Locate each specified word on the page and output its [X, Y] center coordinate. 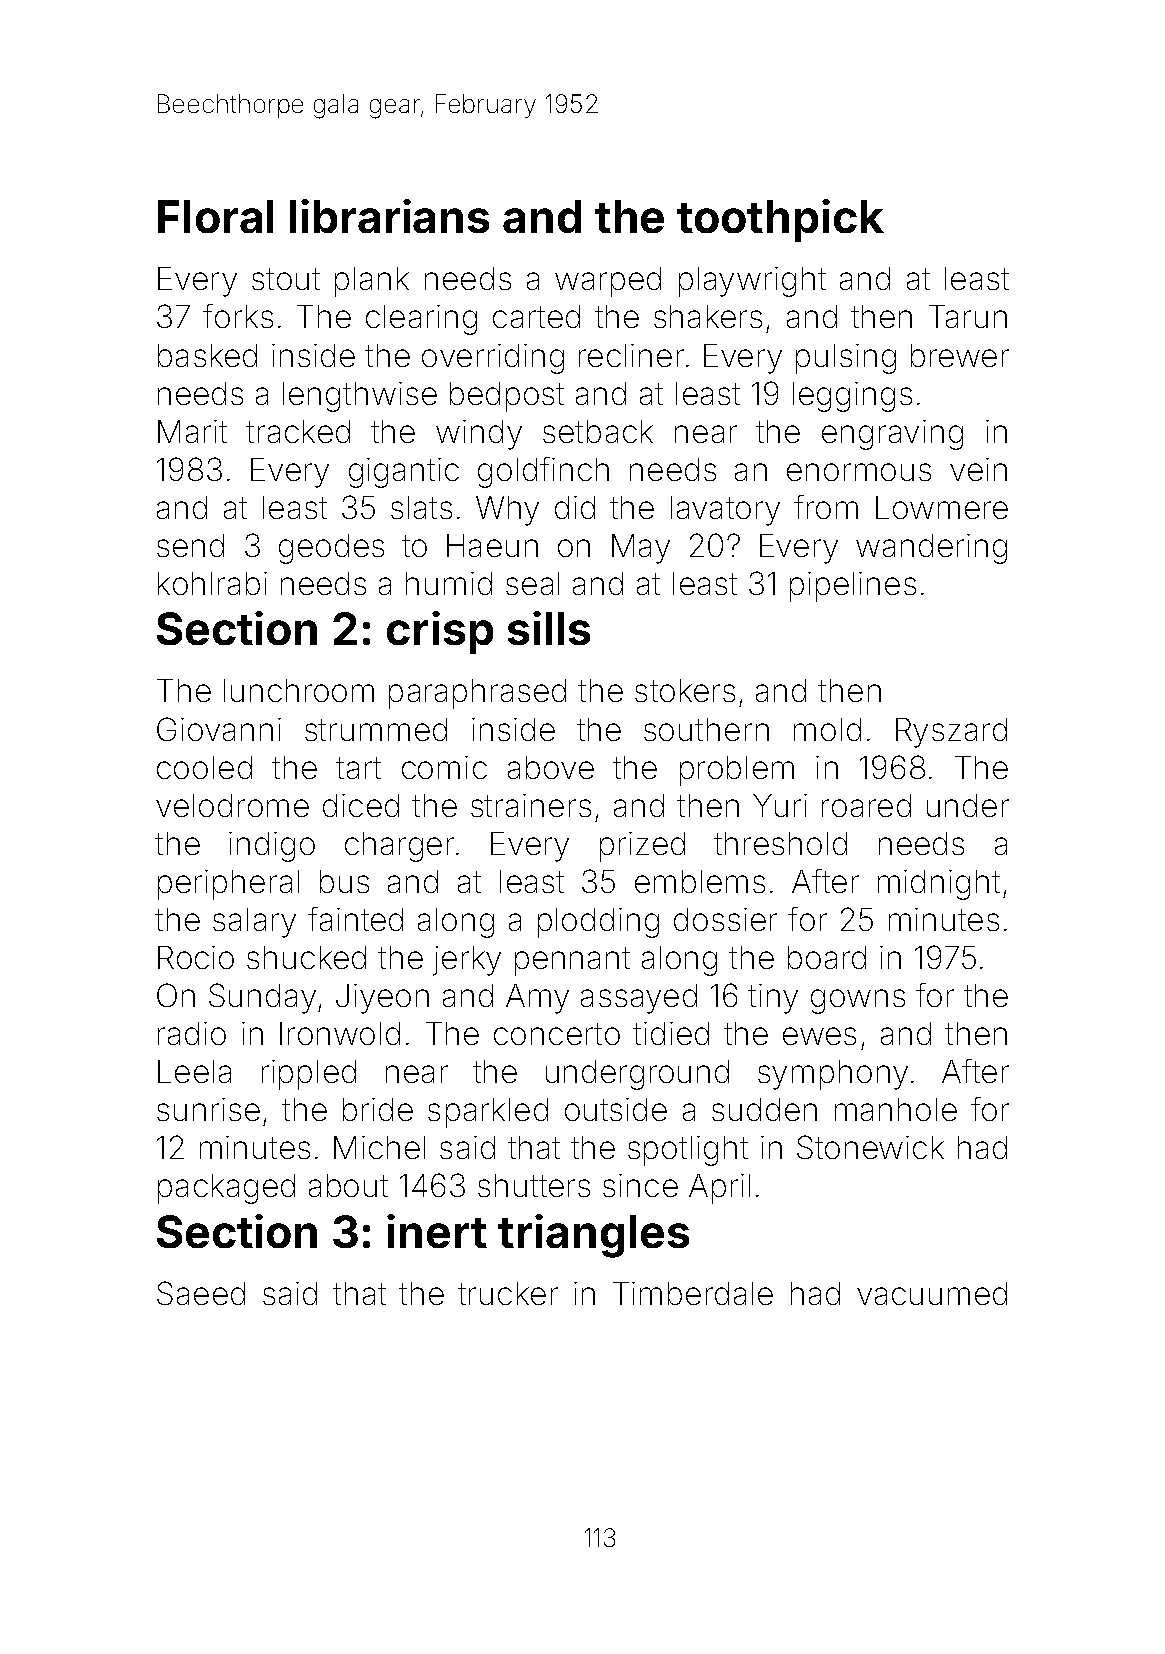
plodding [598, 923]
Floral [215, 216]
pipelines [853, 587]
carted [536, 316]
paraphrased [477, 694]
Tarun [968, 316]
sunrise [208, 1109]
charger [399, 847]
